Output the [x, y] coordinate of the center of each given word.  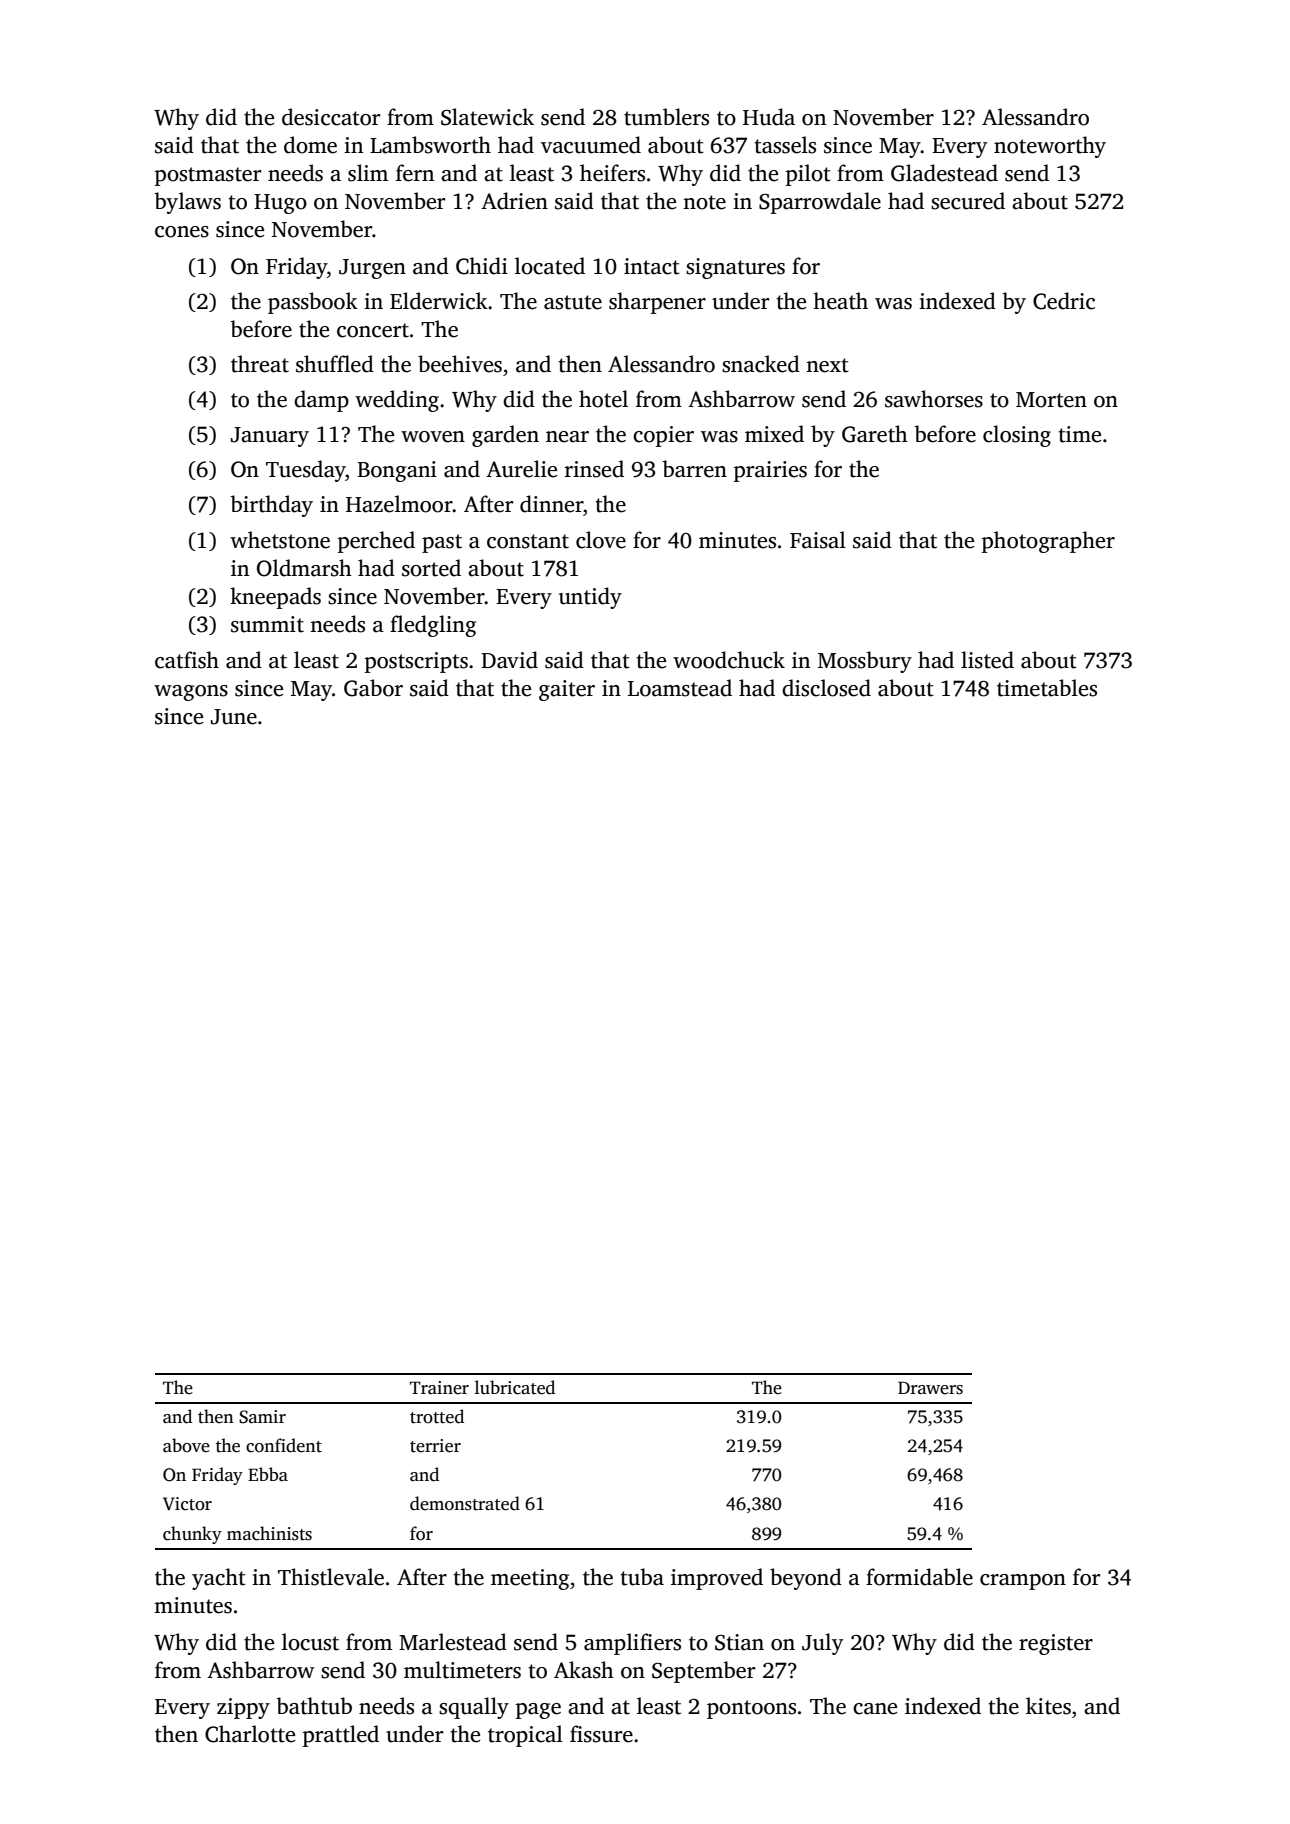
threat [260, 364]
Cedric [1064, 301]
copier [663, 436]
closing [1017, 436]
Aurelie [521, 469]
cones [182, 232]
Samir [262, 1417]
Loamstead [680, 688]
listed [987, 660]
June [234, 717]
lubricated [515, 1387]
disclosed [826, 688]
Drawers [930, 1388]
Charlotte [250, 1734]
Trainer [439, 1388]
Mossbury [865, 662]
